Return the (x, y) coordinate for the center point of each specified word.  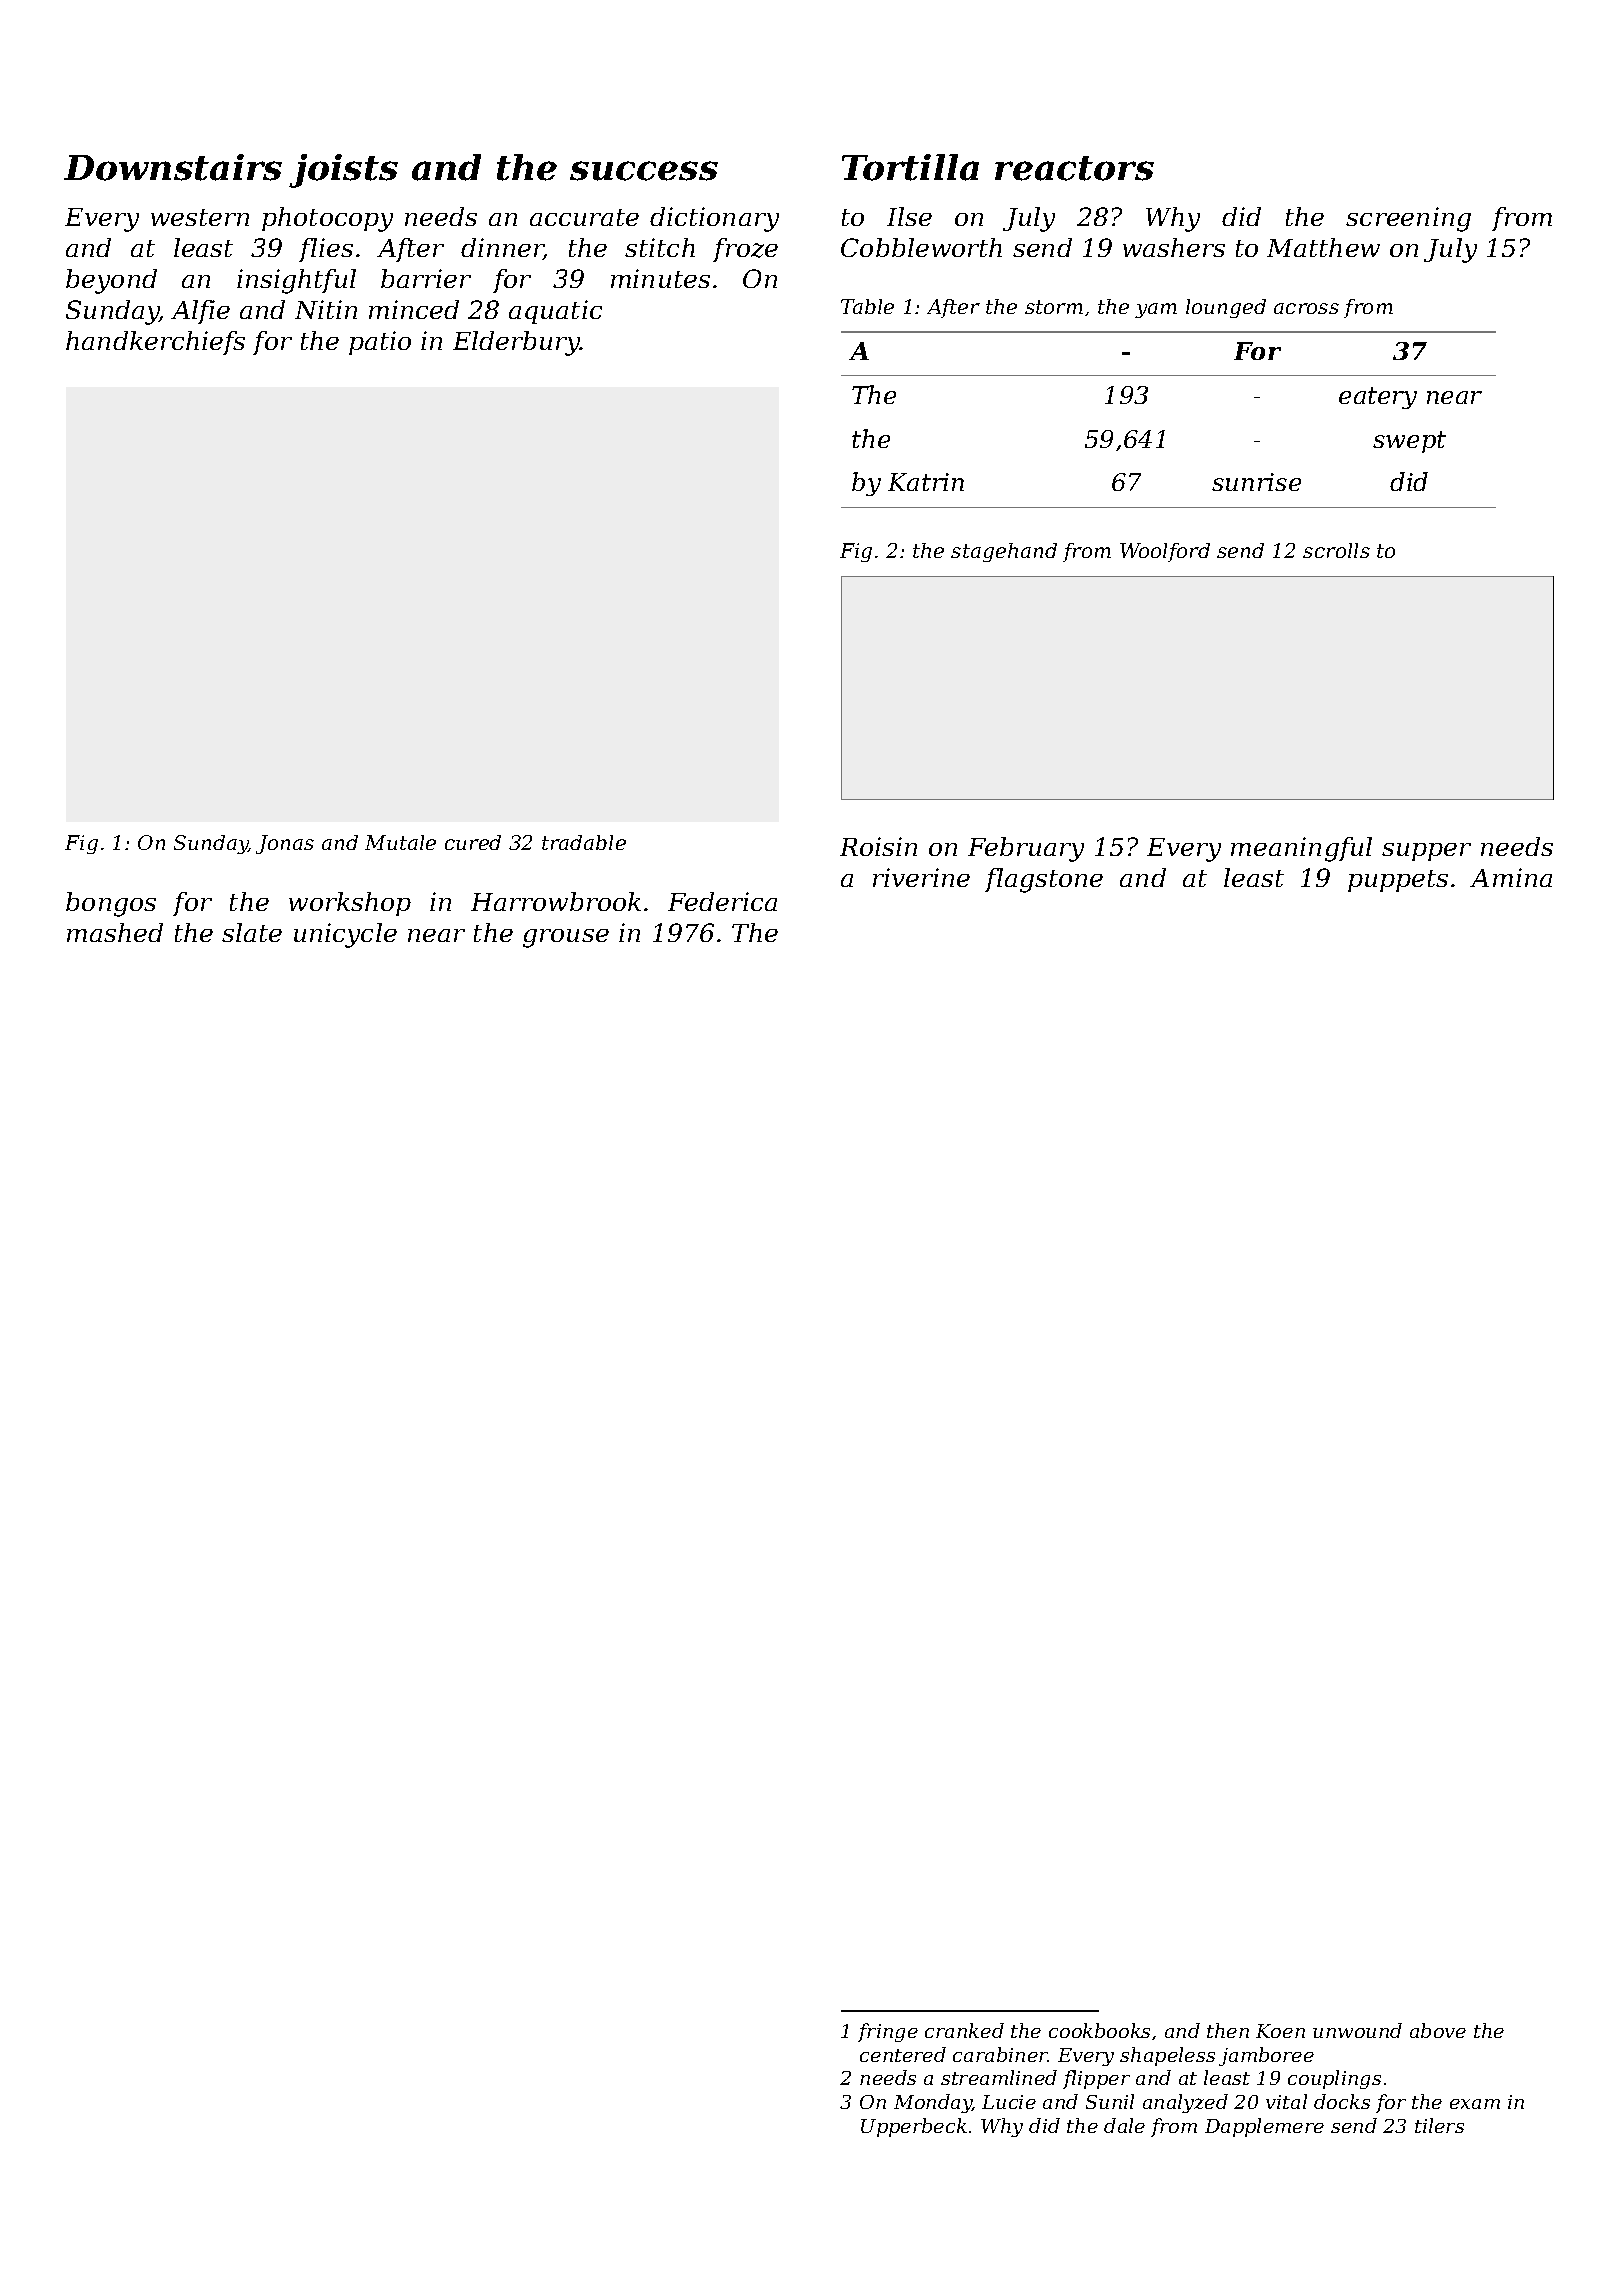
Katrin (926, 482)
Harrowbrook (556, 901)
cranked (964, 2030)
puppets (1398, 881)
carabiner (1000, 2054)
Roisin (878, 846)
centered (903, 2054)
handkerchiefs (155, 343)
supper (1426, 852)
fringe (888, 2032)
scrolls (1336, 550)
